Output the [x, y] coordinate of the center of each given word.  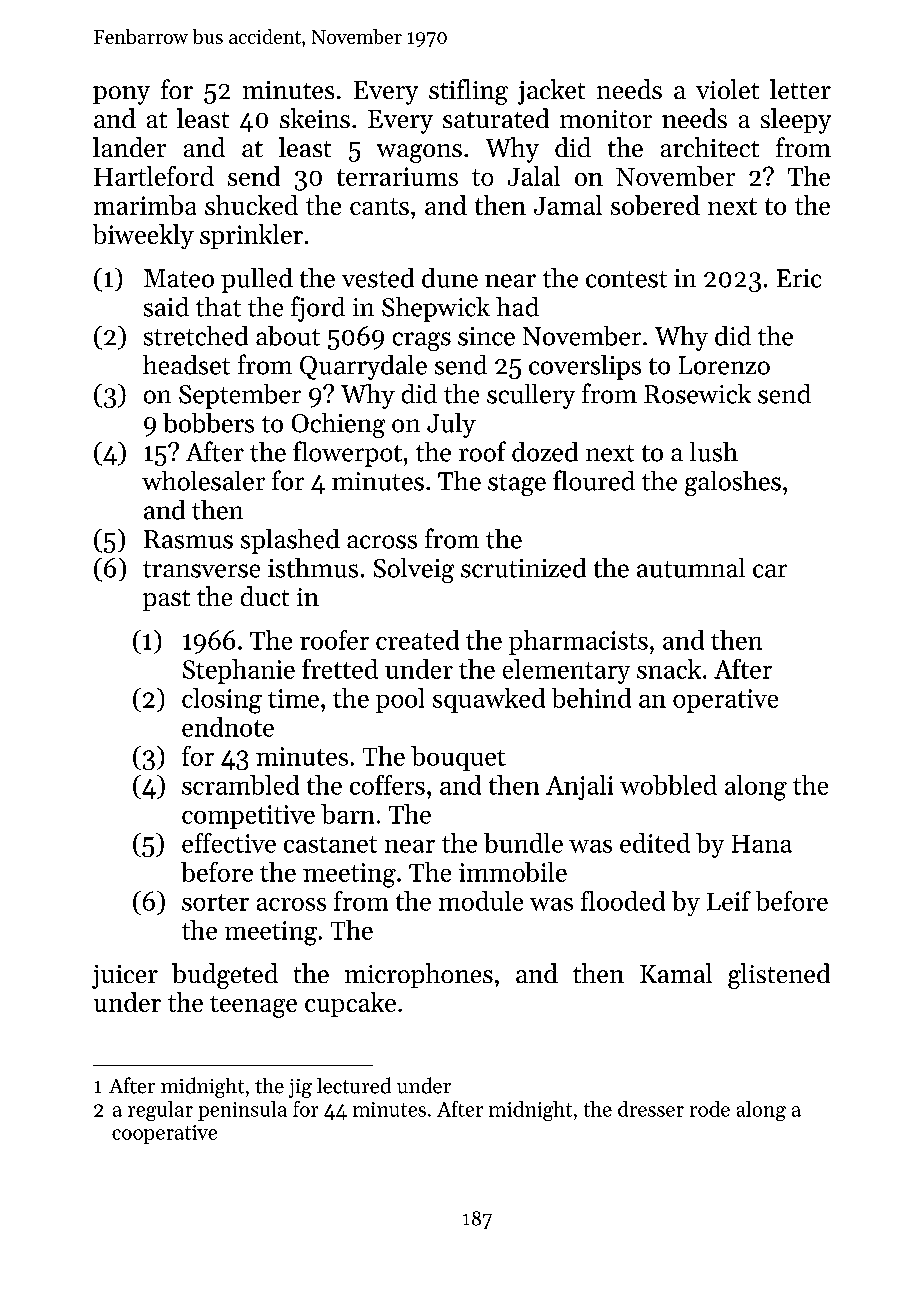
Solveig [414, 570]
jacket [551, 92]
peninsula [242, 1111]
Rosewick [697, 394]
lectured [354, 1085]
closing [222, 701]
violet [727, 89]
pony [121, 95]
